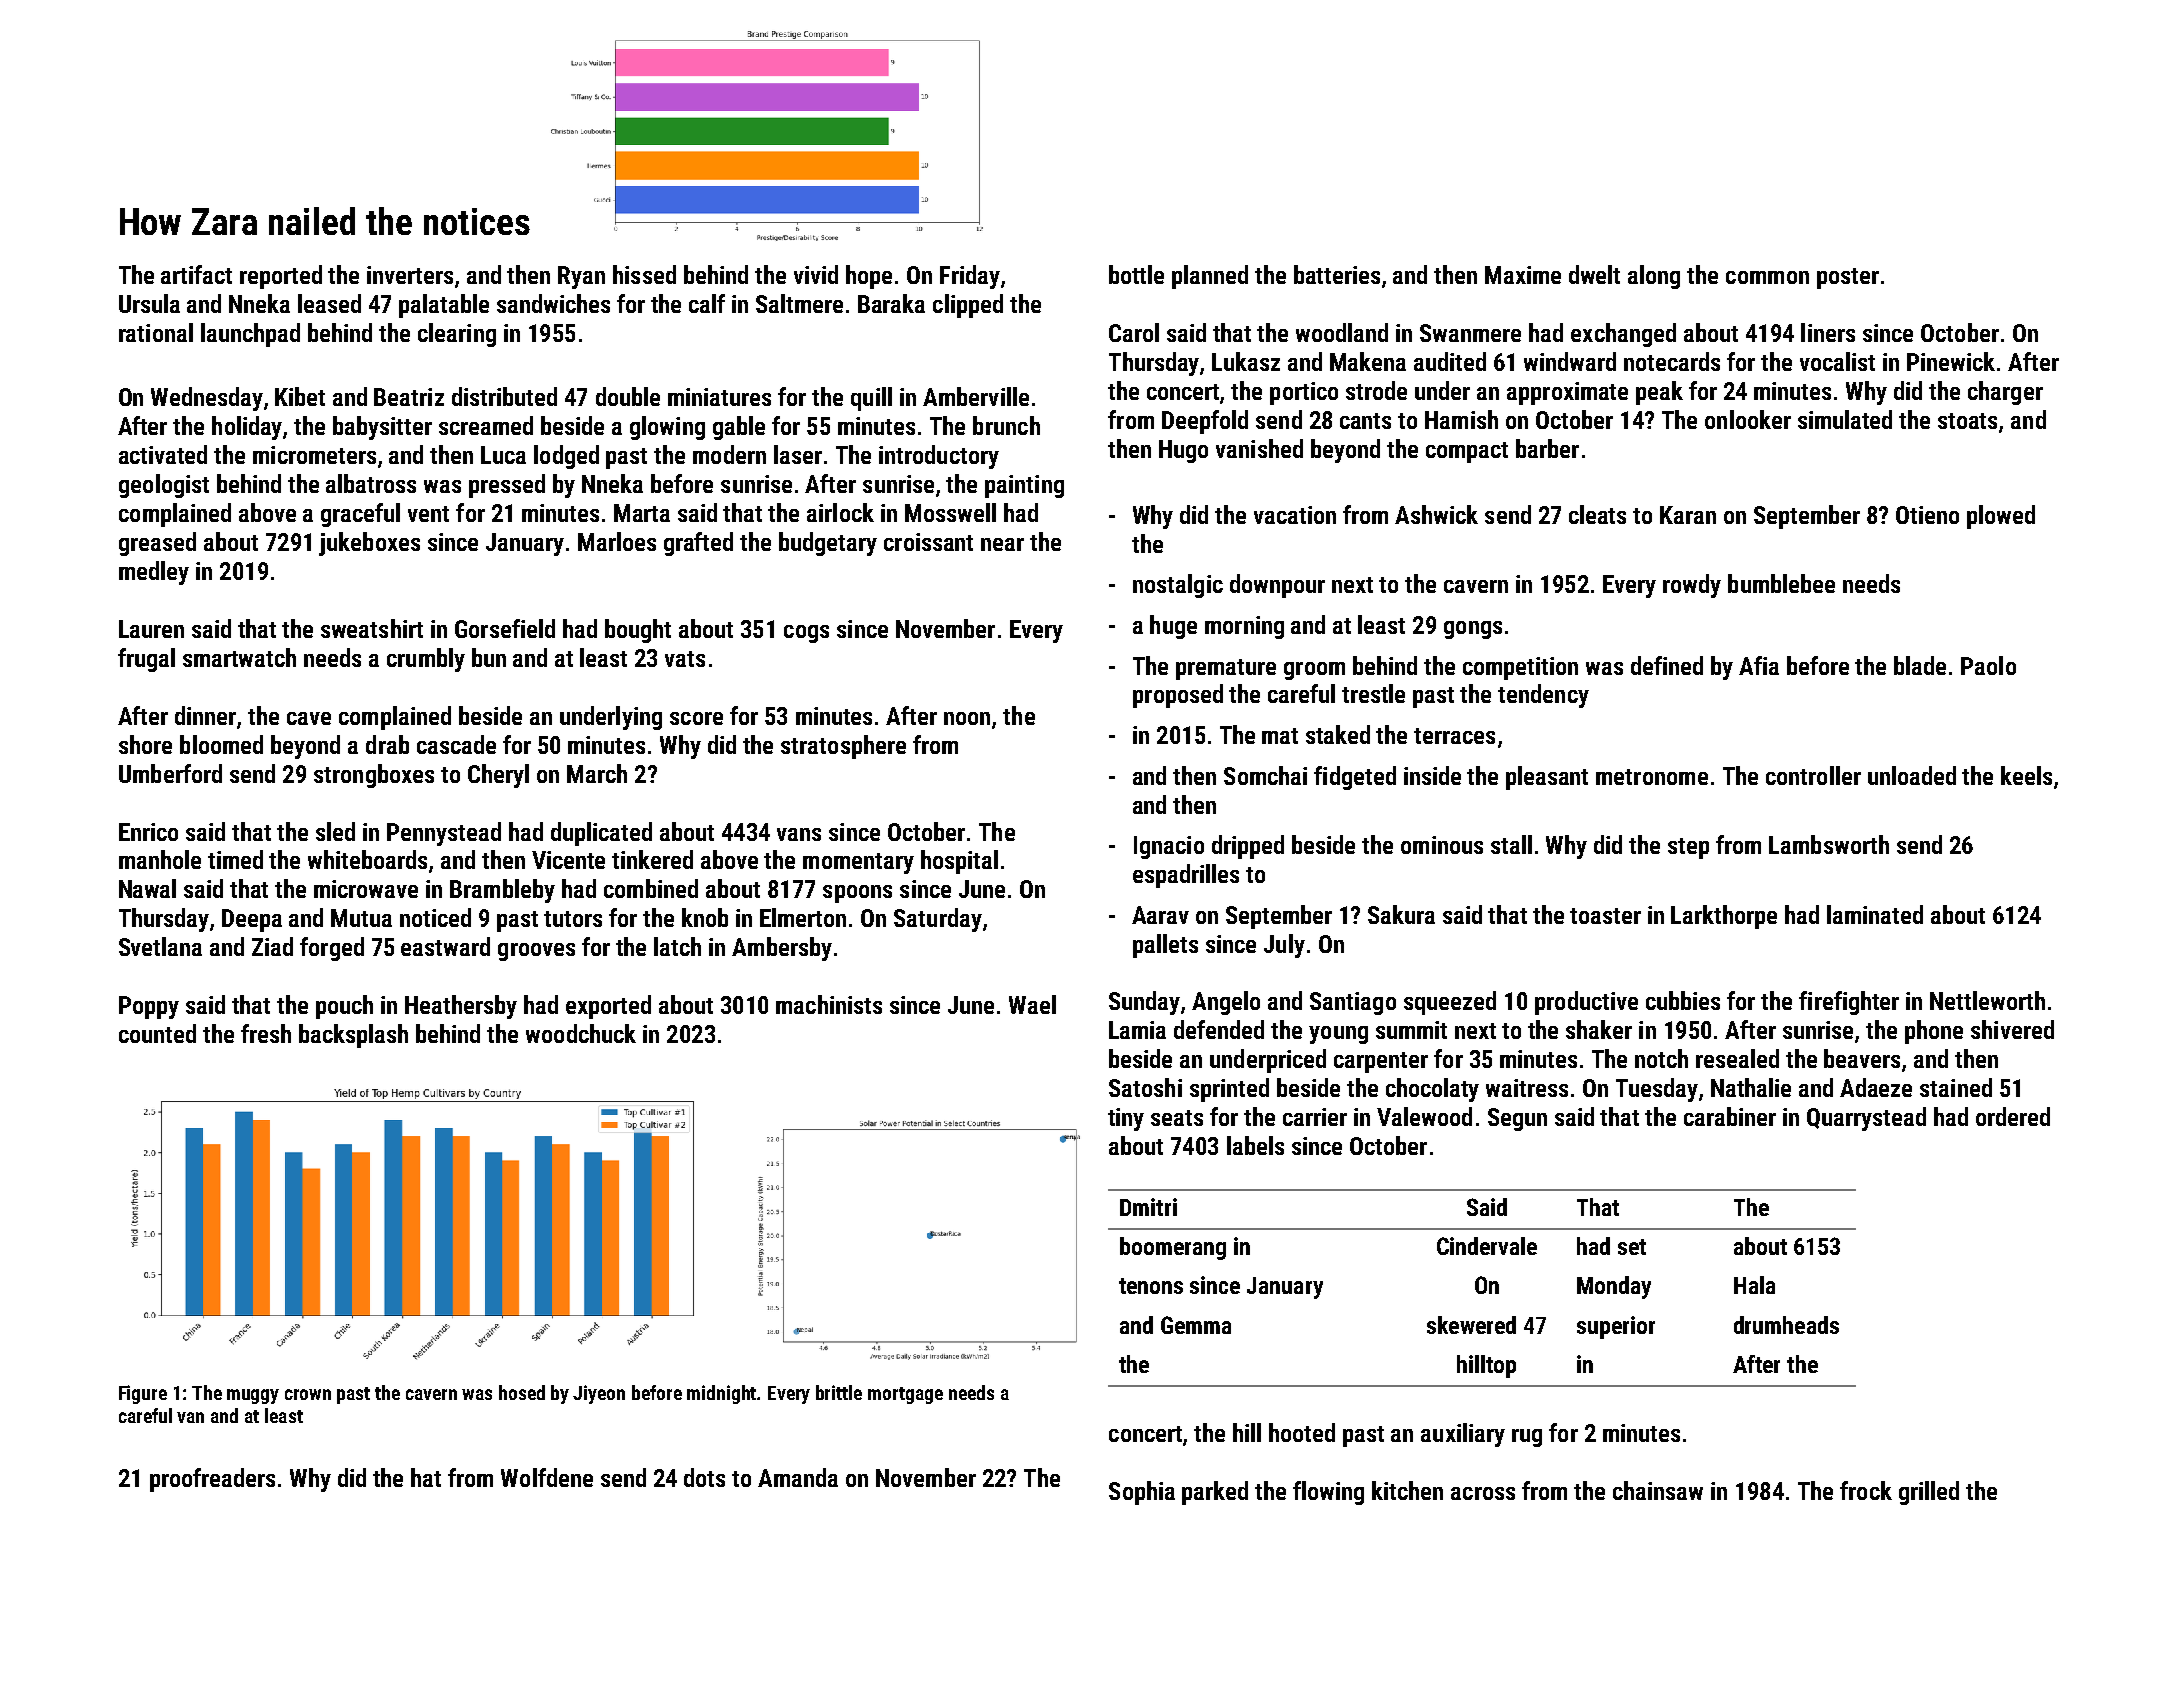 Image resolution: width=2178 pixels, height=1683 pixels. Describe the element at coordinates (522, 1392) in the document. I see `hosed` at that location.
